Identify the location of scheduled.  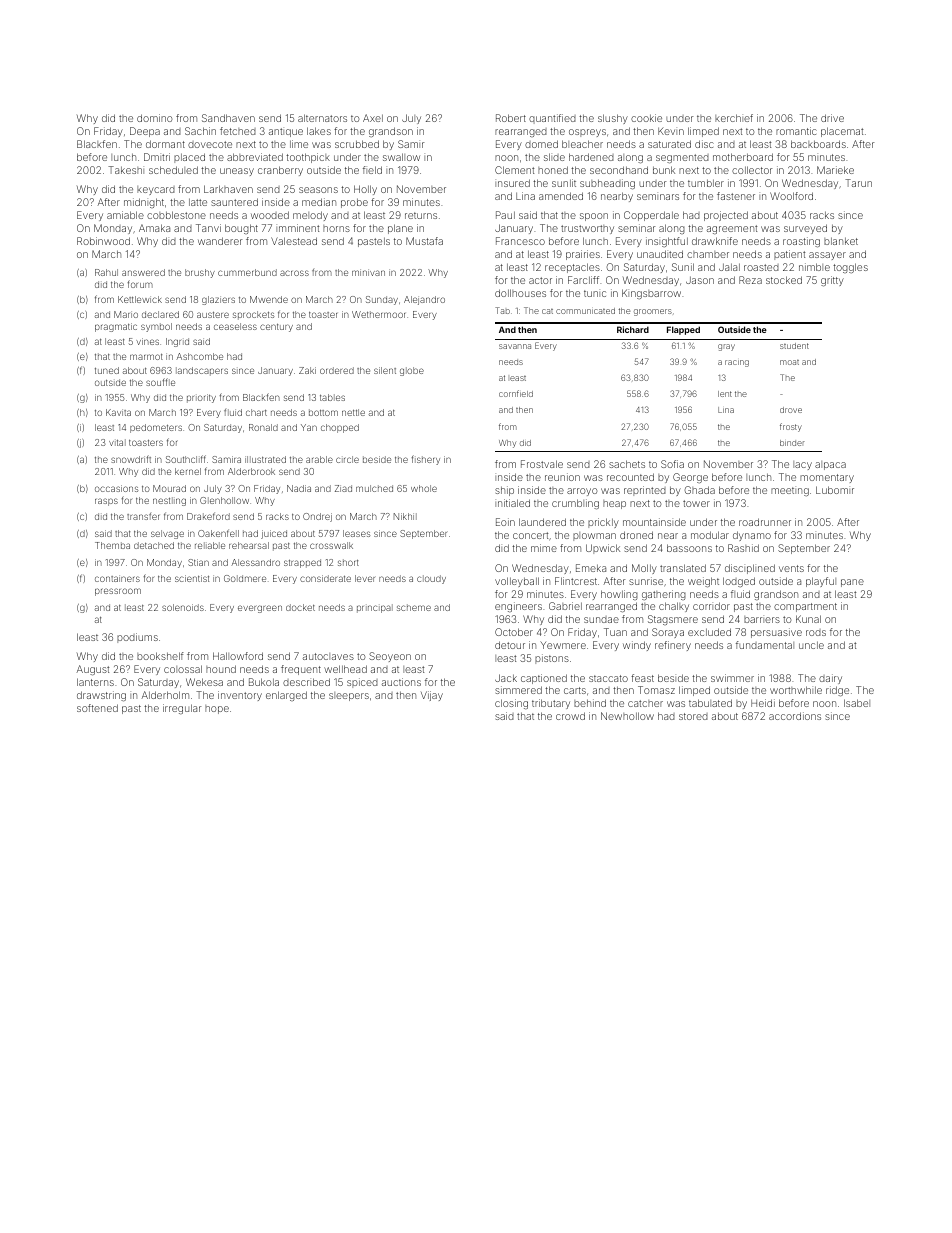
(173, 170).
